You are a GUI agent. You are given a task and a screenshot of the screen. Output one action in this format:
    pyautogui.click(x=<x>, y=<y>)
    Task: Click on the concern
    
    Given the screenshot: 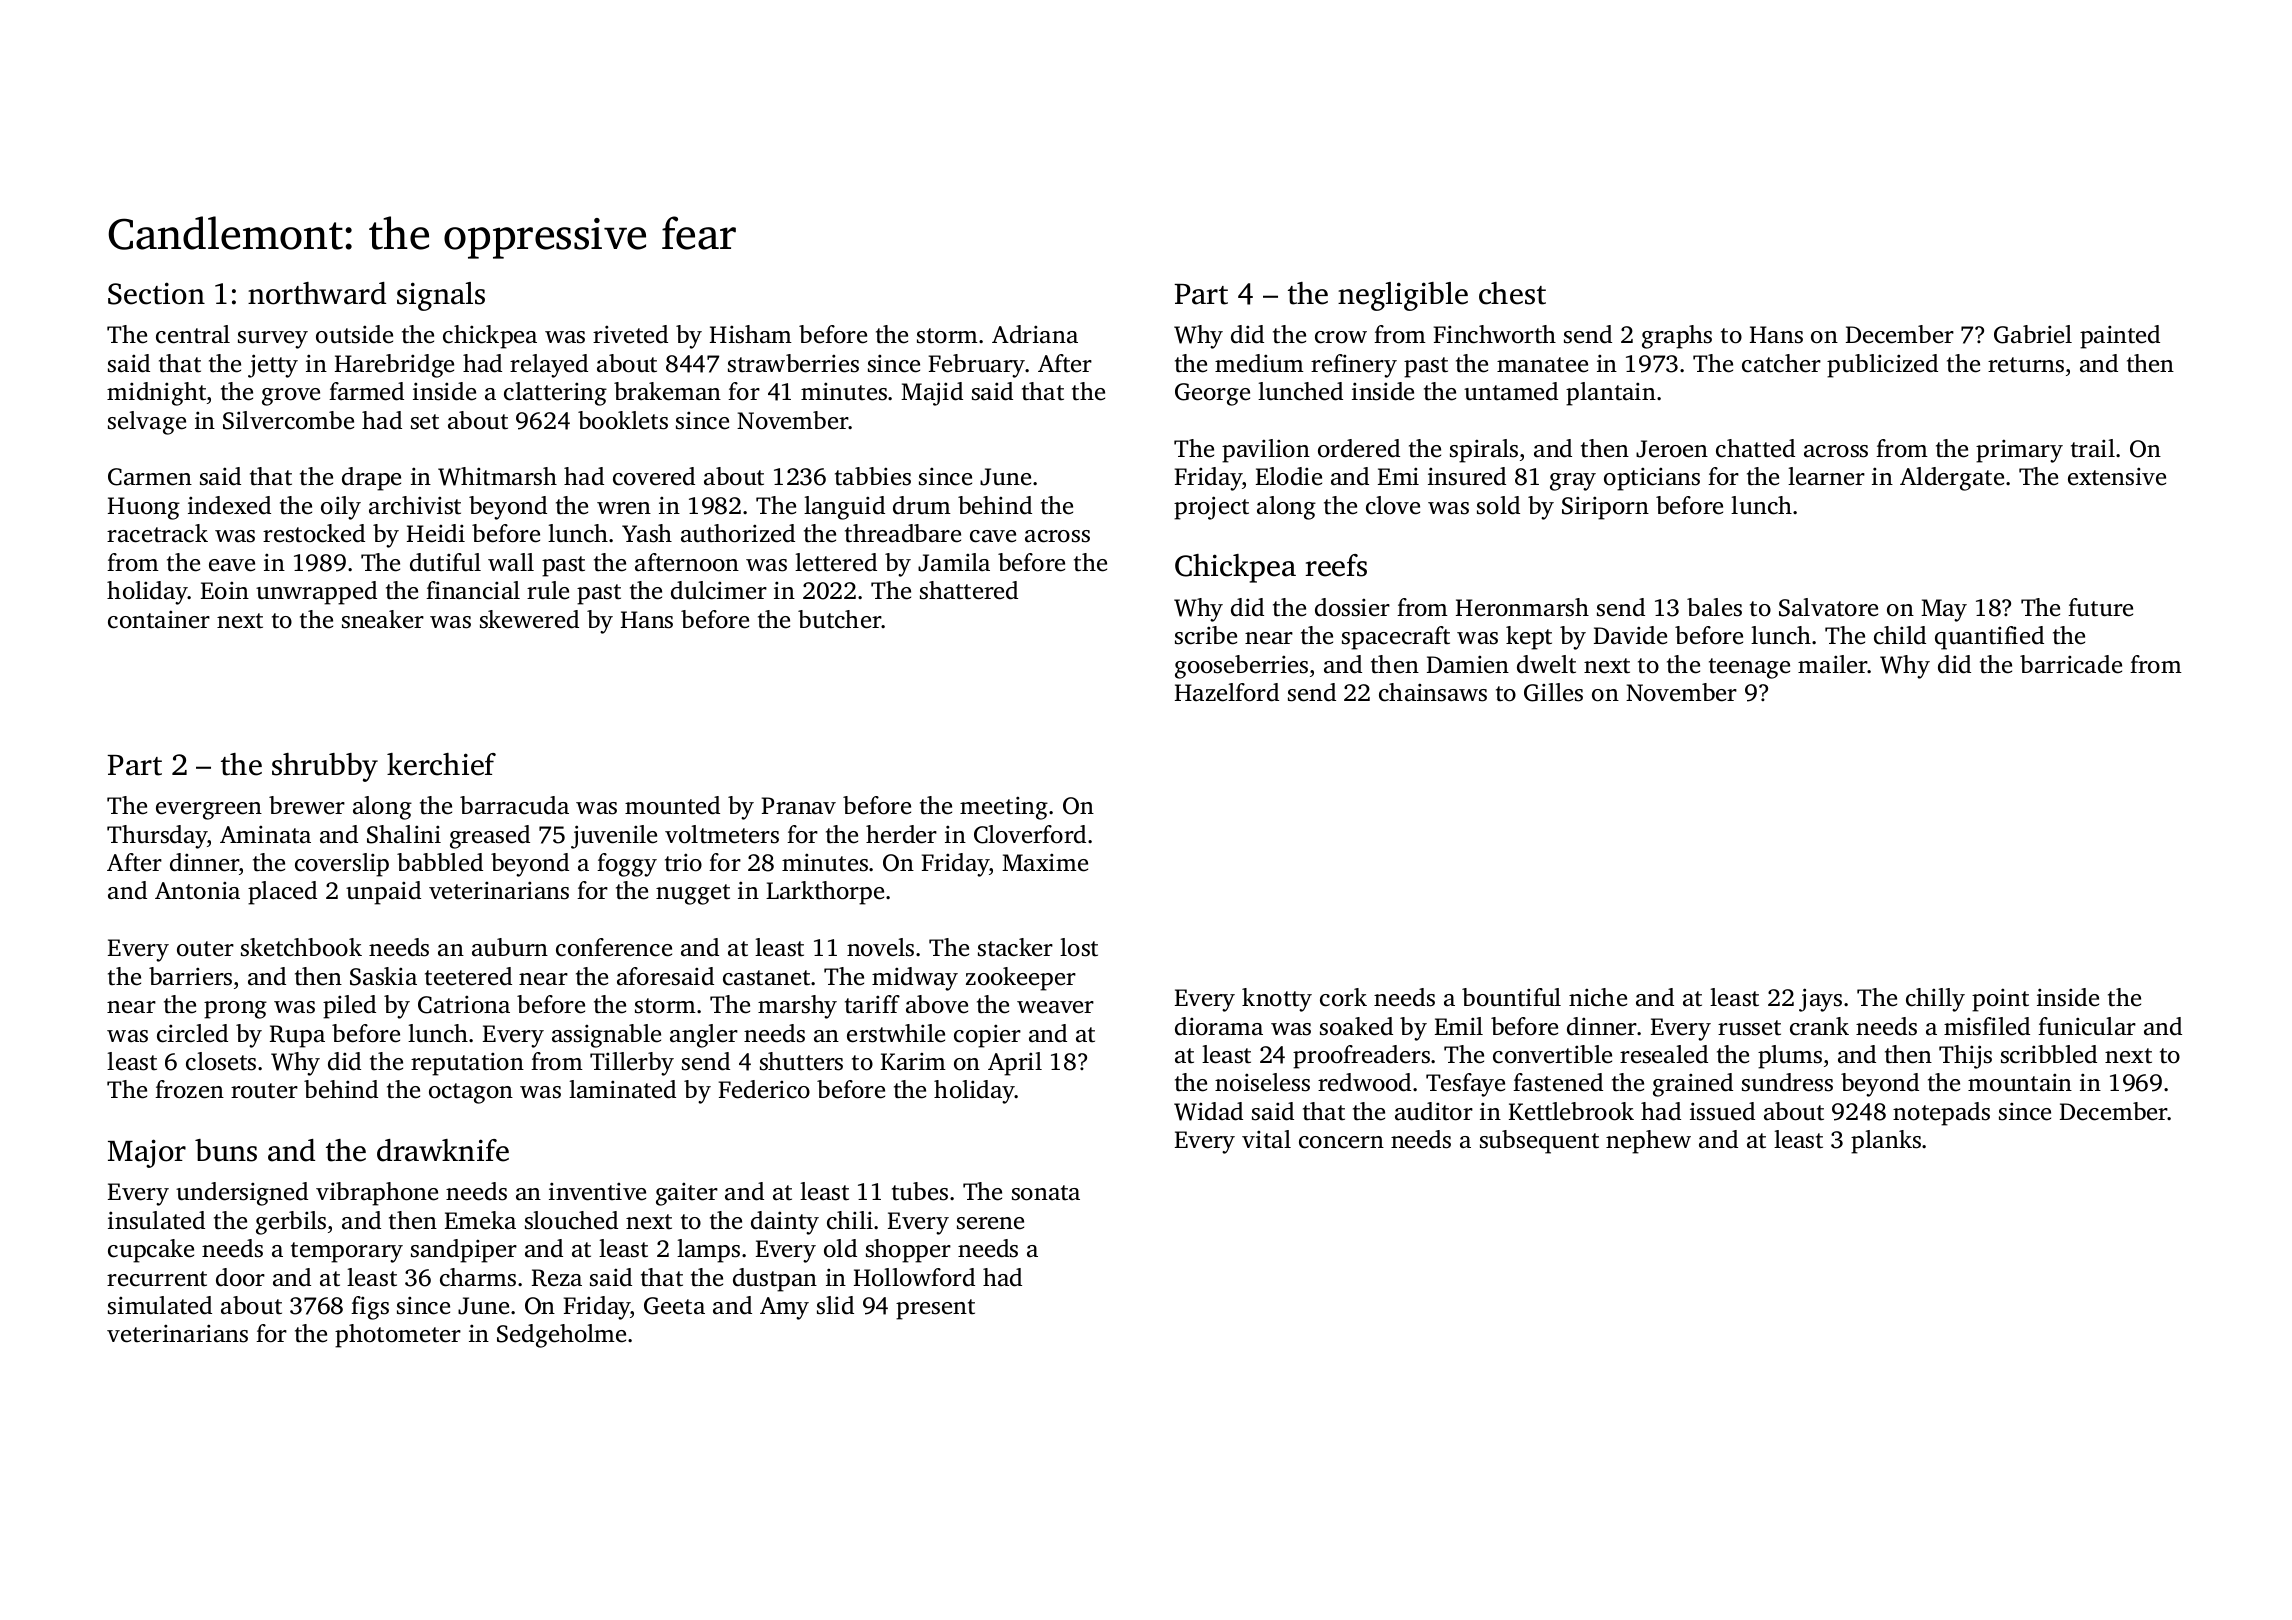 What is the action you would take?
    pyautogui.click(x=1341, y=1142)
